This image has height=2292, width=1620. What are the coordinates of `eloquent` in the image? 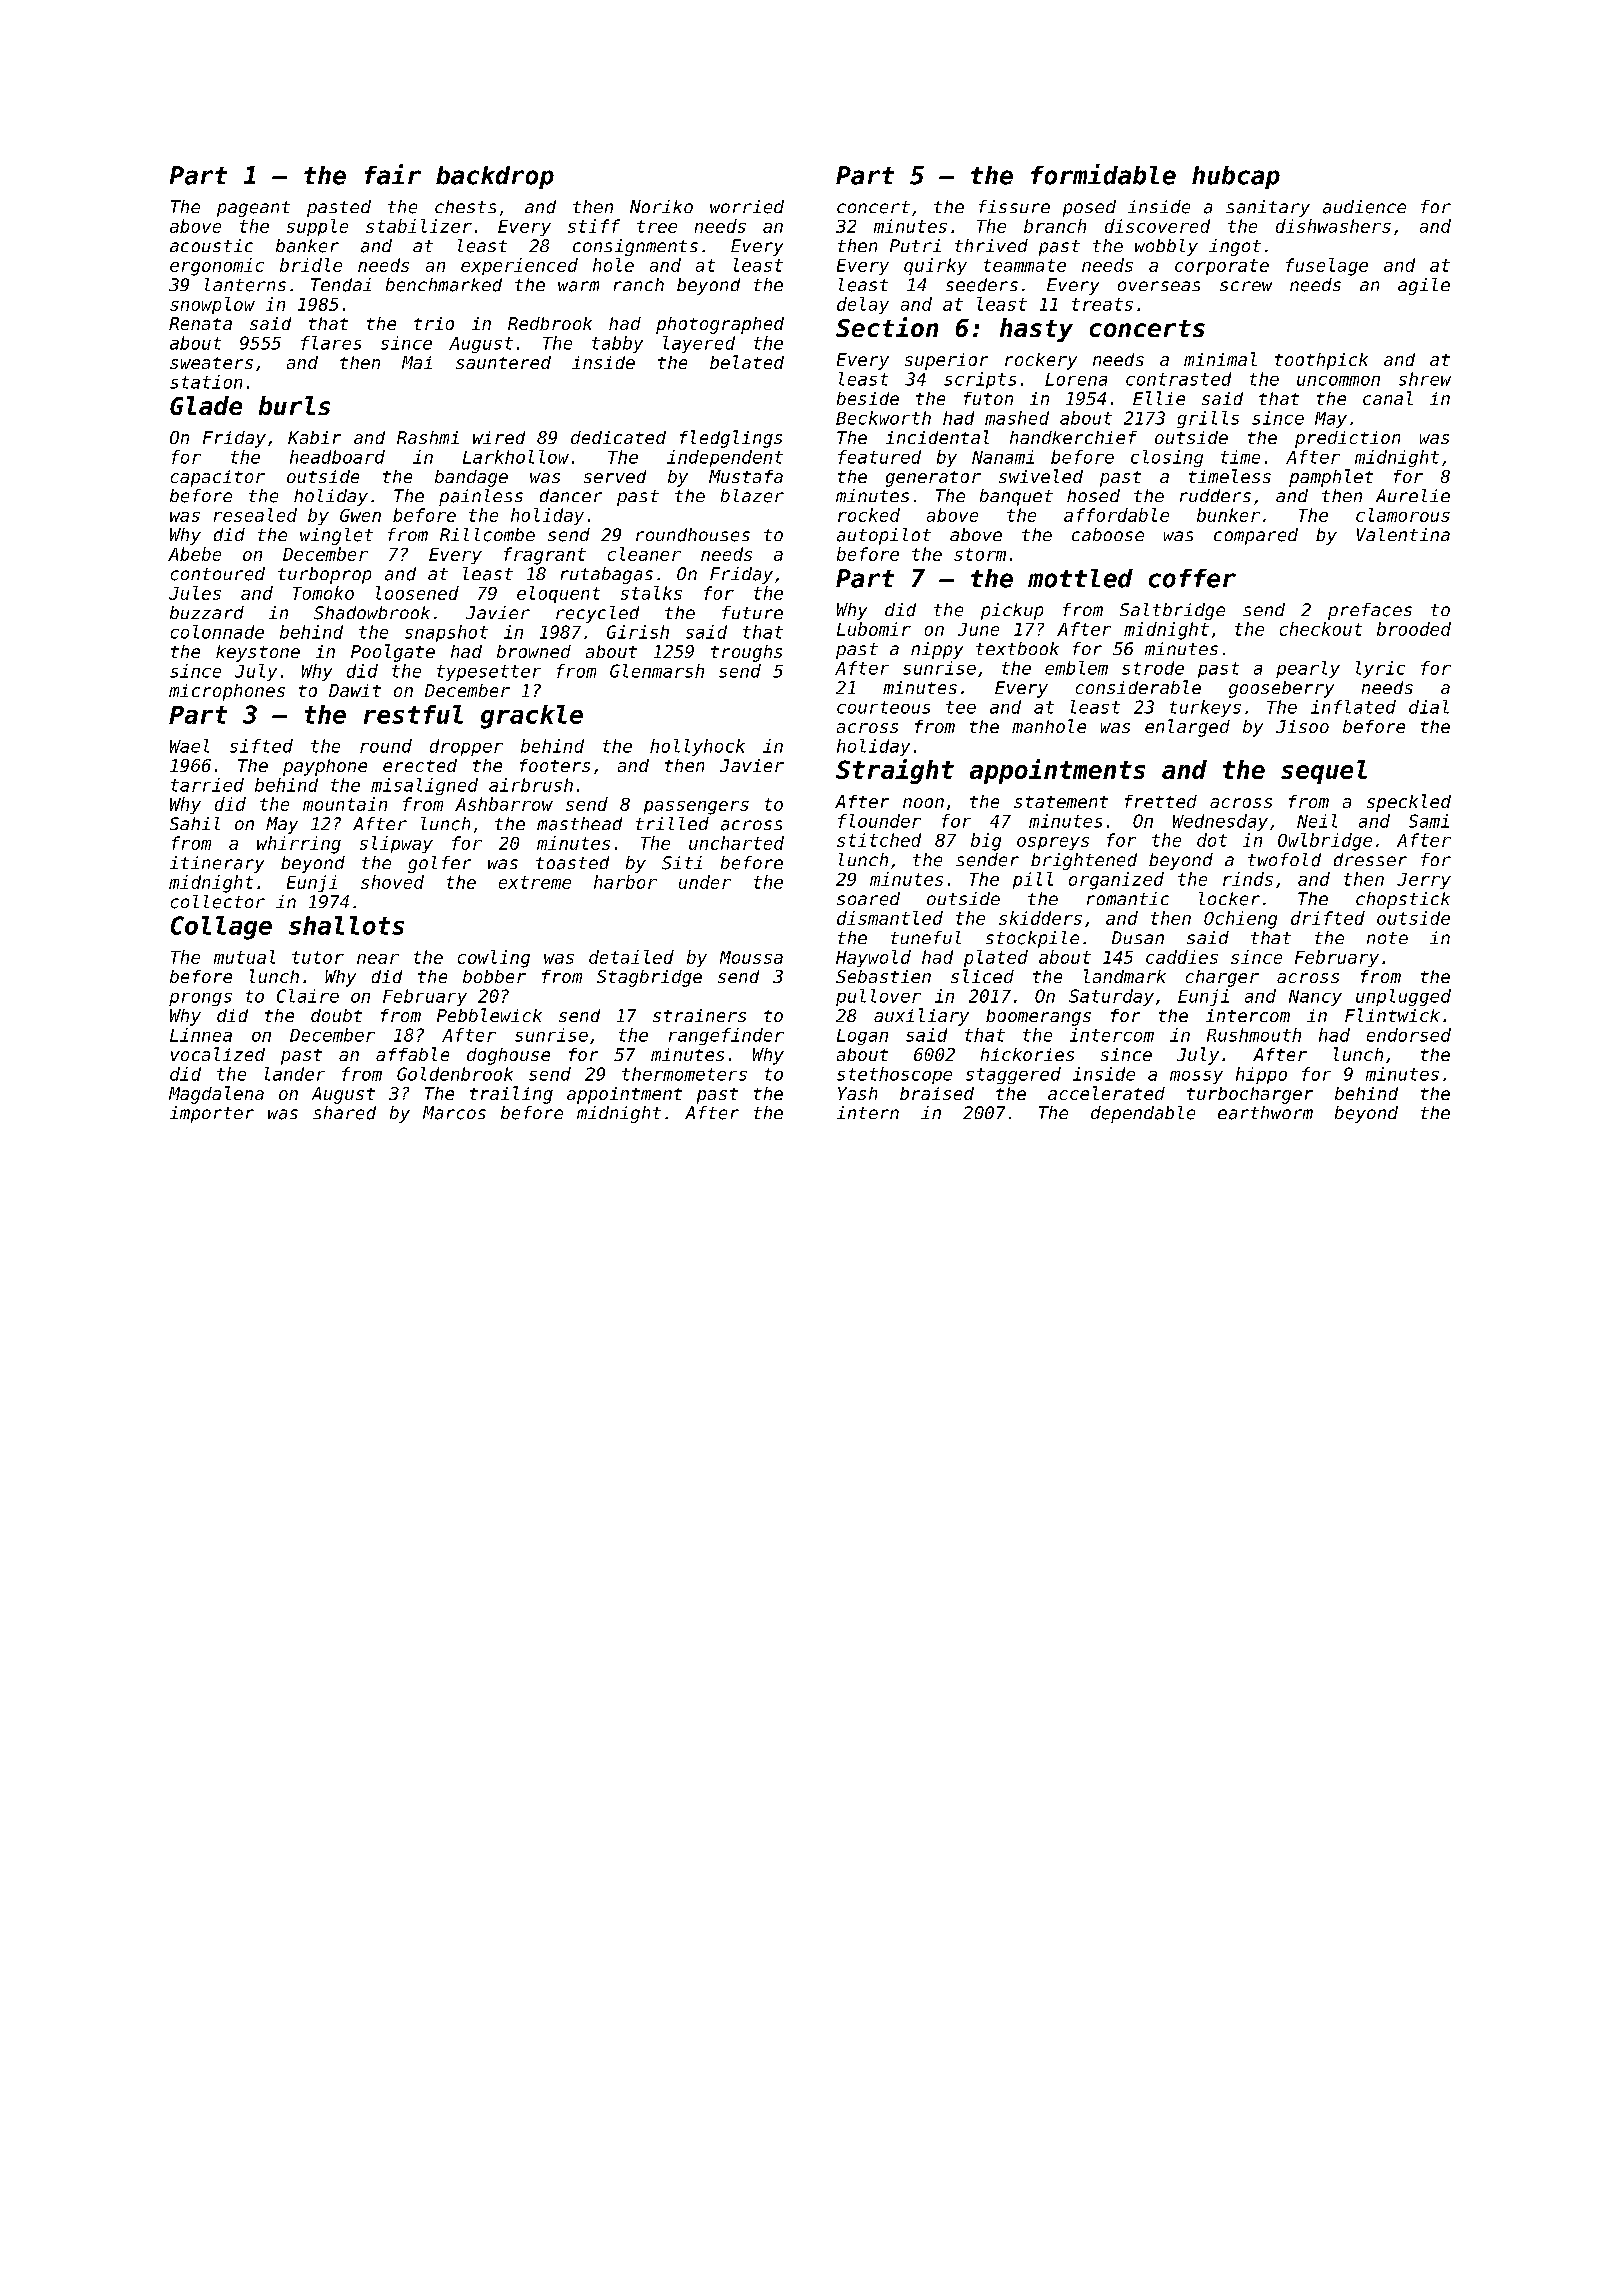 It's located at (558, 594).
